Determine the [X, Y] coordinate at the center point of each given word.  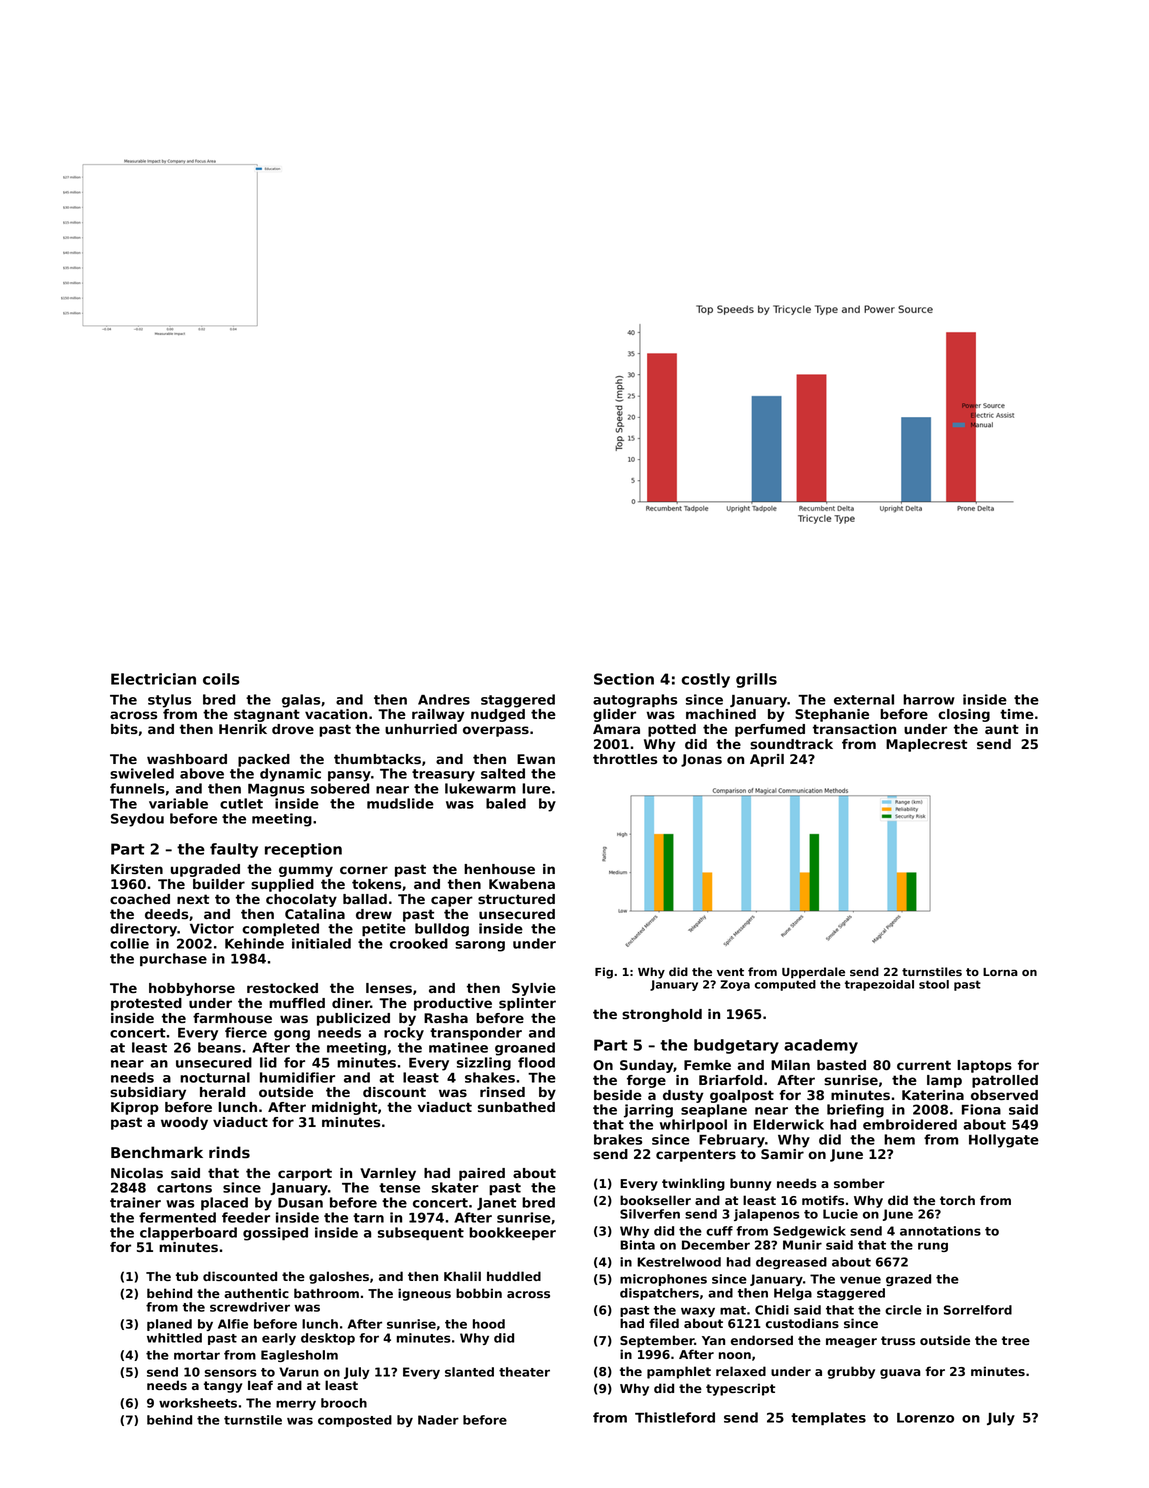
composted [355, 1421]
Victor [212, 928]
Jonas [701, 760]
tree [1016, 1340]
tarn [368, 1218]
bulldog [442, 930]
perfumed [770, 730]
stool [934, 984]
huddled [514, 1276]
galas [301, 701]
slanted [469, 1372]
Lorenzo [925, 1418]
